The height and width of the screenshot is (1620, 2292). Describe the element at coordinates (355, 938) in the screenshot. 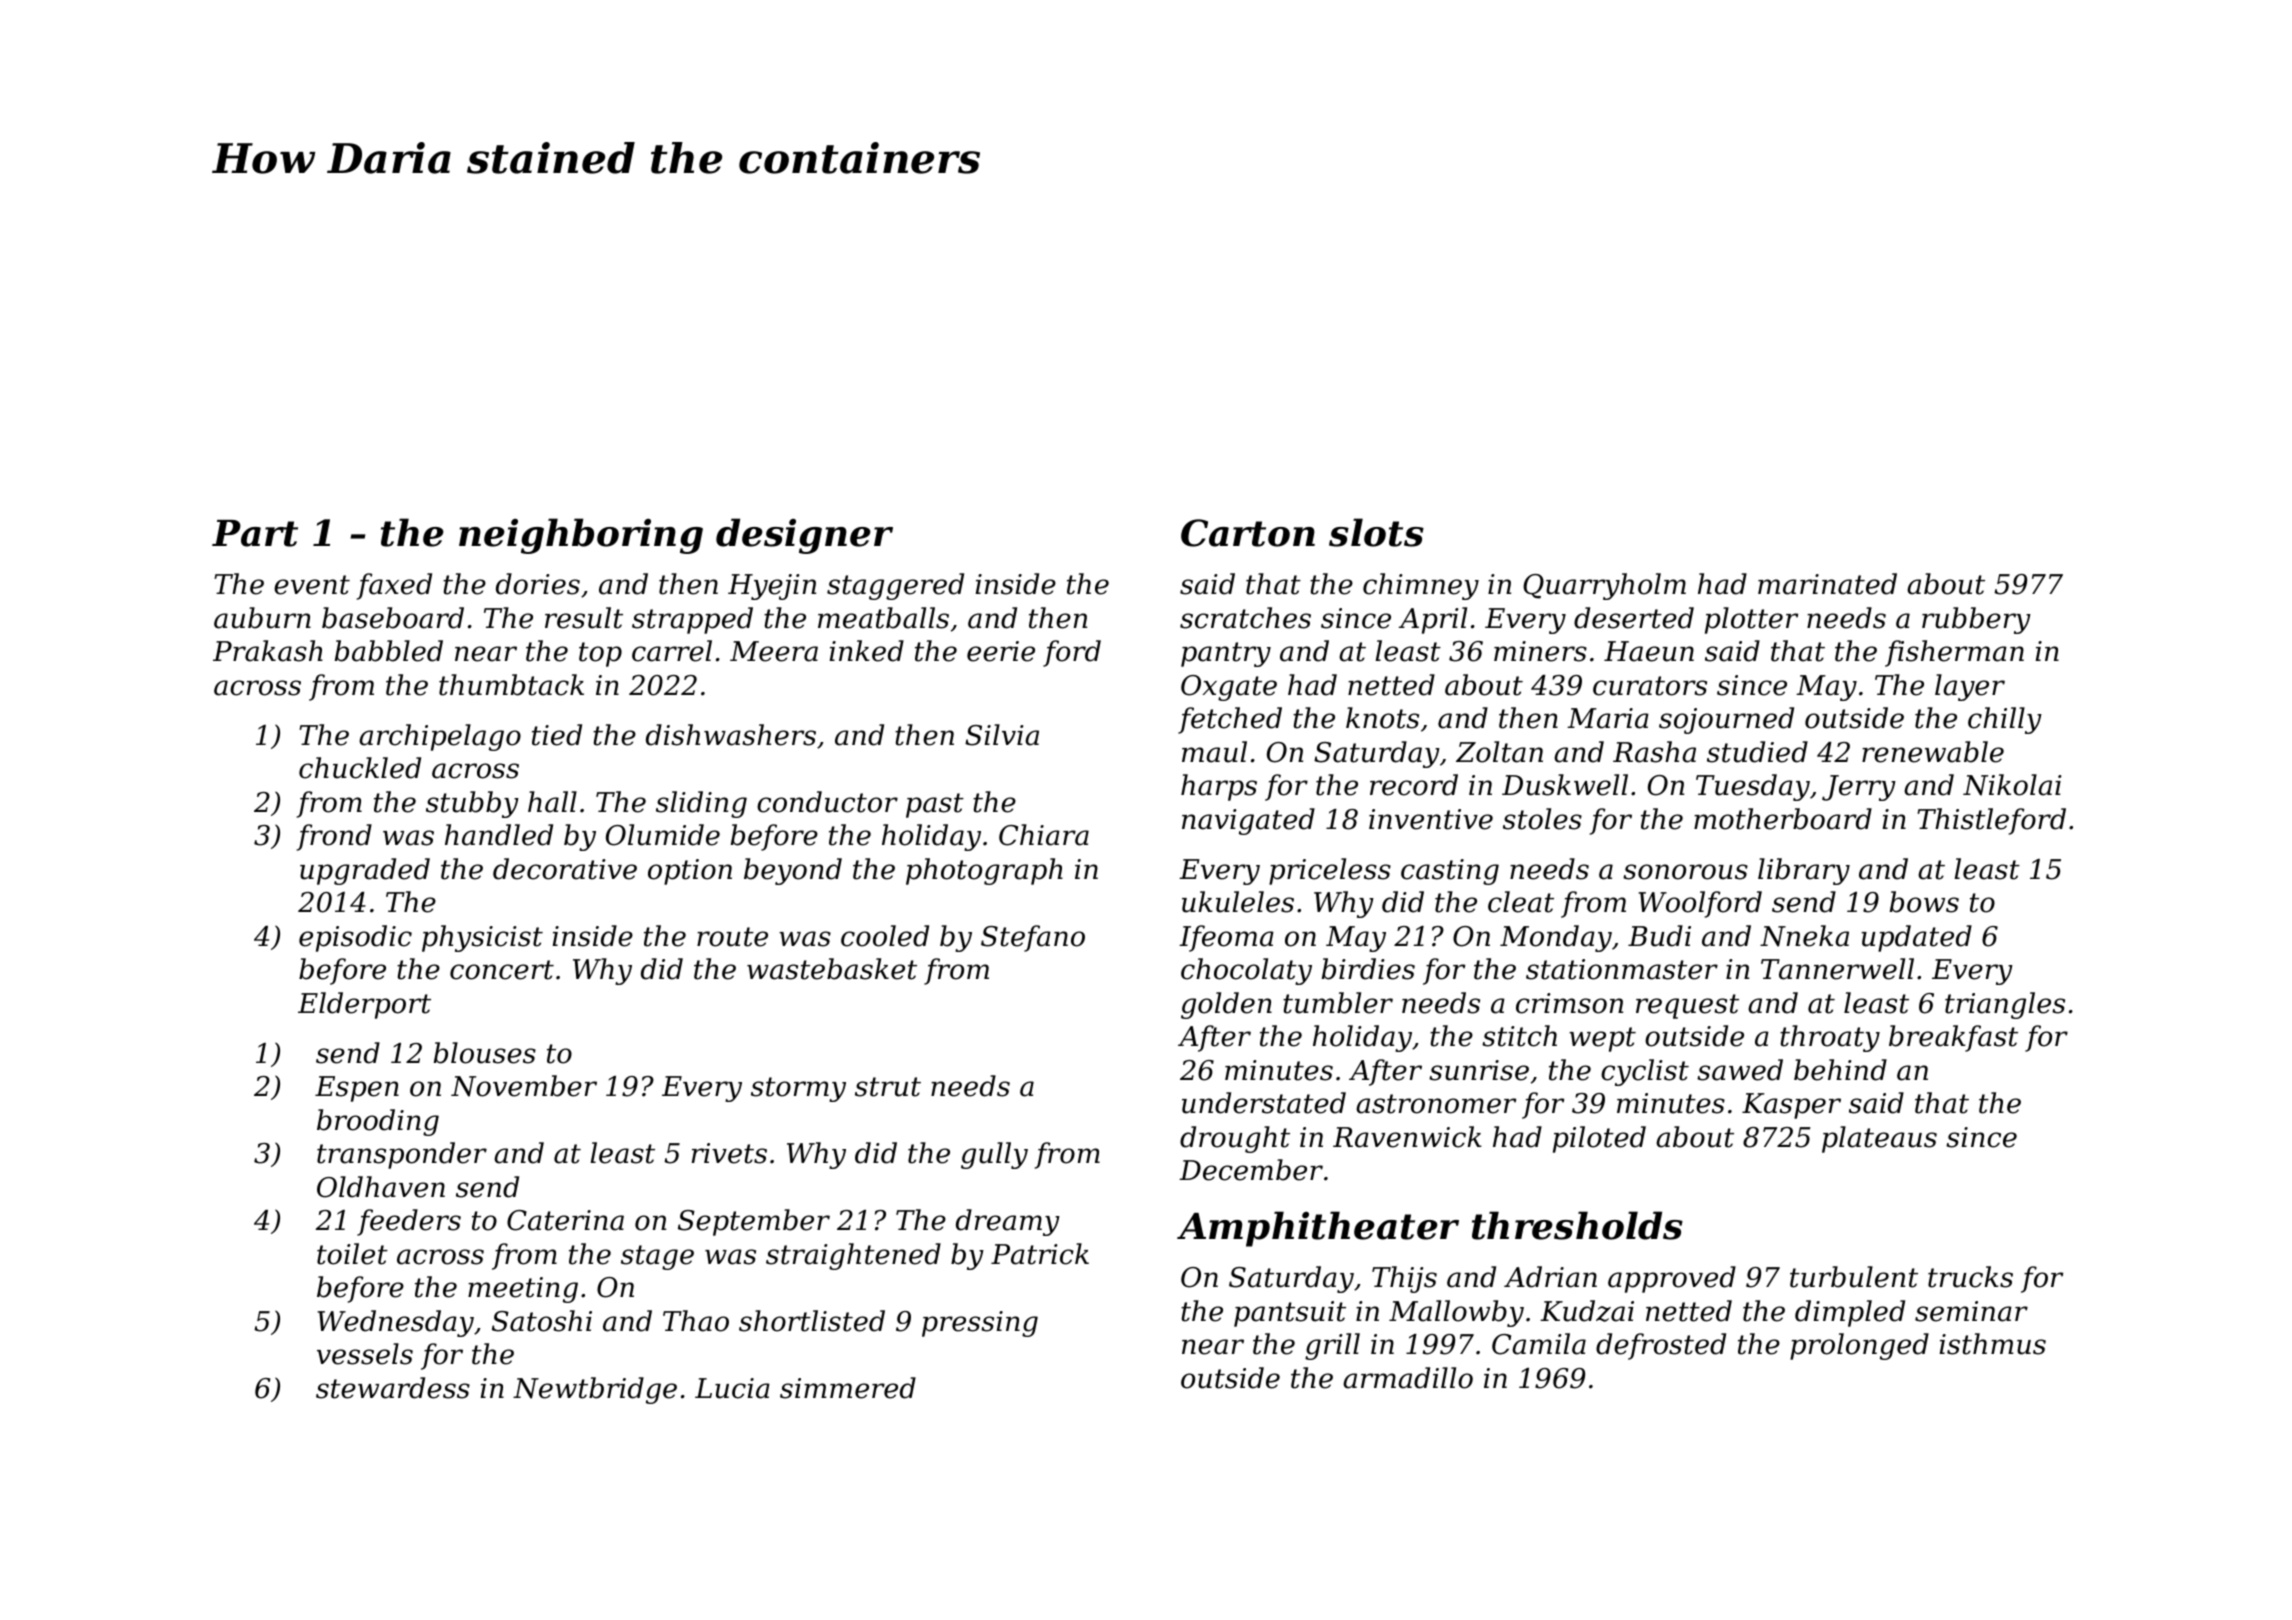

I see `episodic` at that location.
